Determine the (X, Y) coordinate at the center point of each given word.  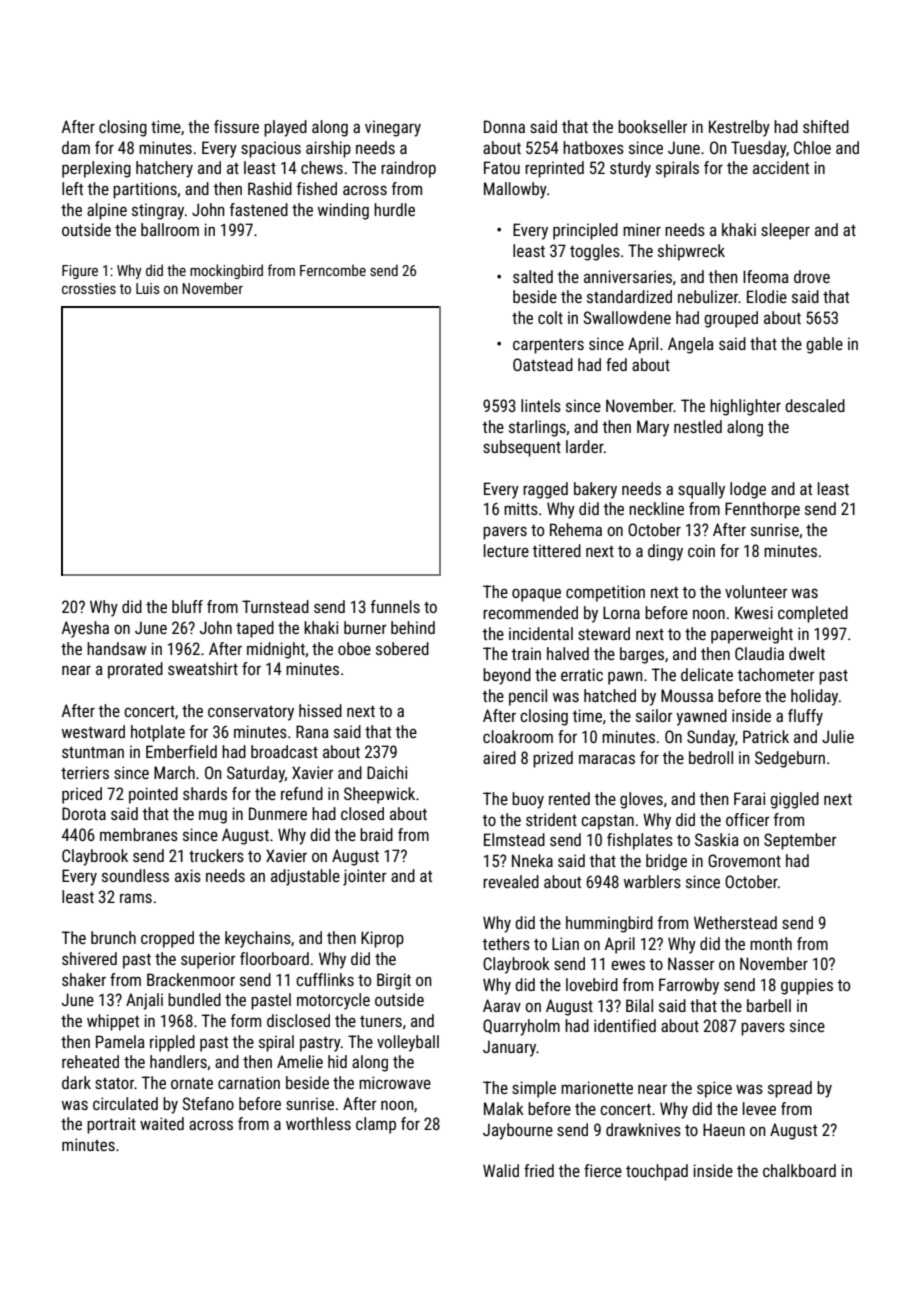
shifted (826, 126)
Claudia (759, 653)
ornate (192, 1083)
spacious (271, 149)
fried (539, 1170)
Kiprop (382, 939)
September (800, 841)
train (526, 653)
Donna (504, 126)
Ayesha (85, 629)
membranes (139, 834)
